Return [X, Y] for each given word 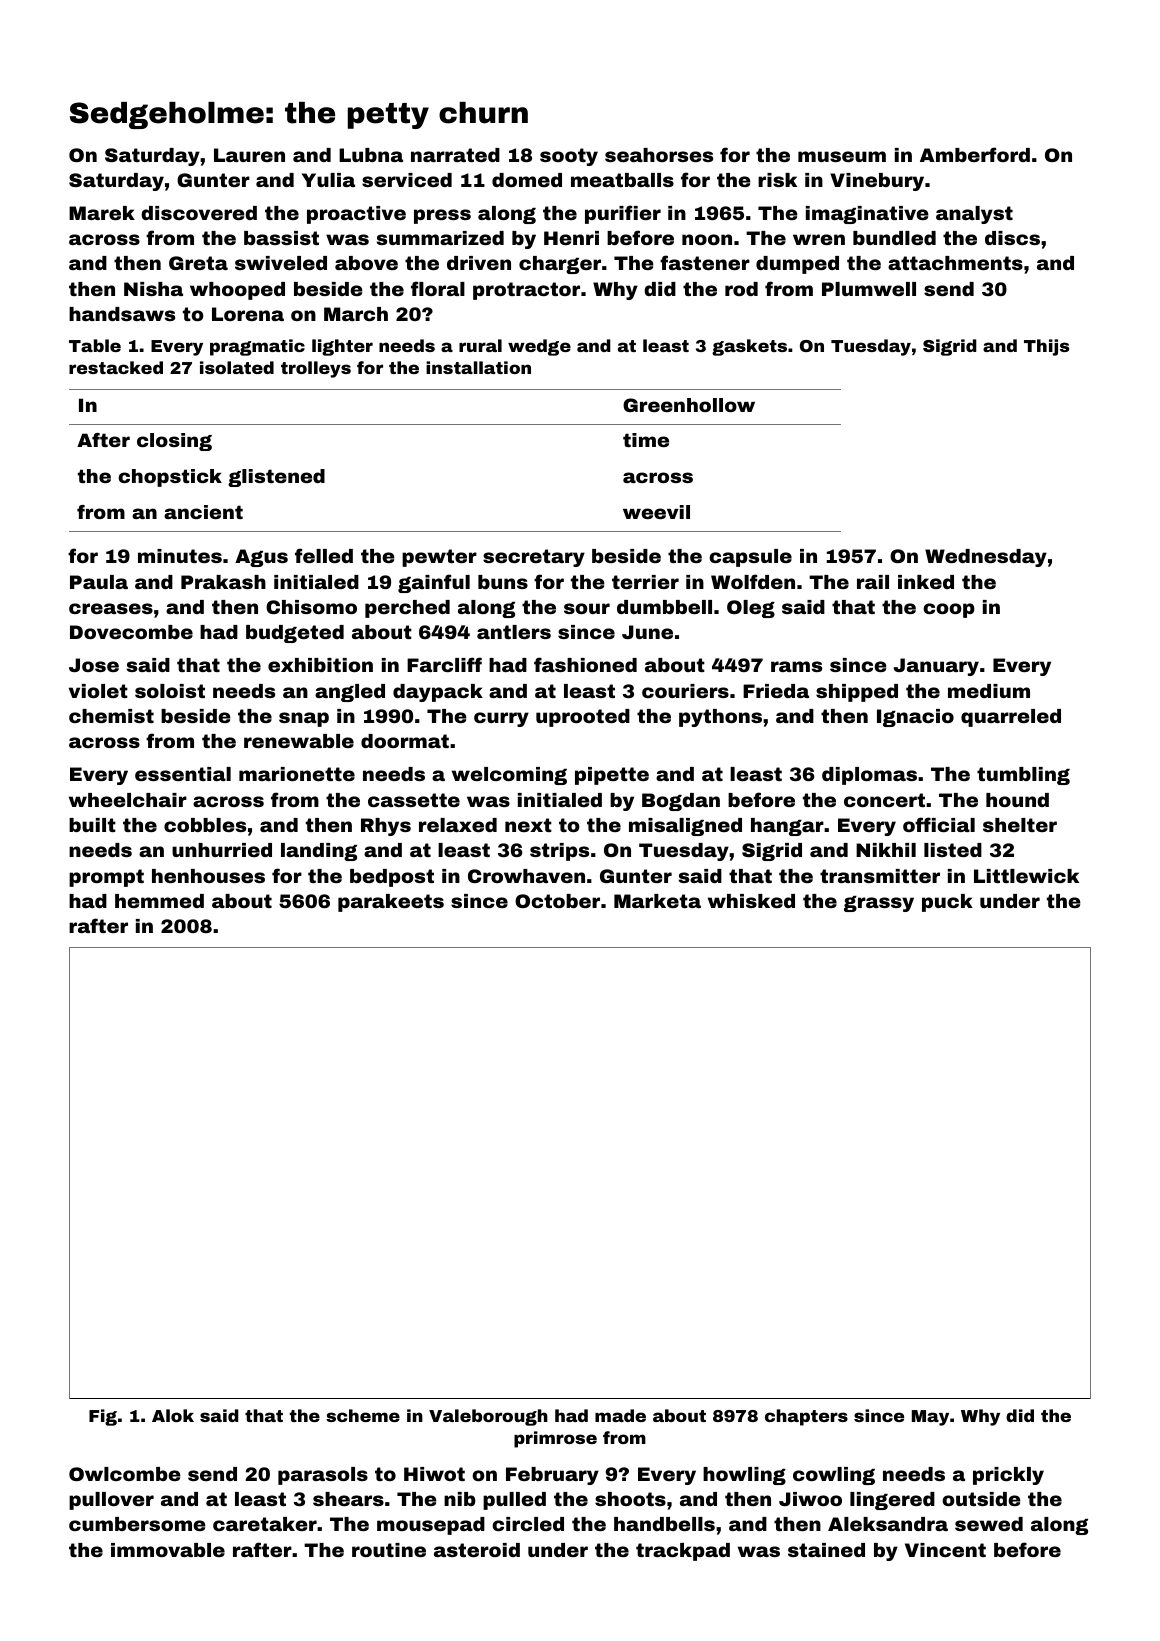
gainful [434, 583]
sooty [569, 157]
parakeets [391, 903]
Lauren [249, 155]
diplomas [869, 776]
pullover [111, 1501]
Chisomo [311, 607]
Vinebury [877, 182]
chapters [806, 1417]
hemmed [159, 901]
